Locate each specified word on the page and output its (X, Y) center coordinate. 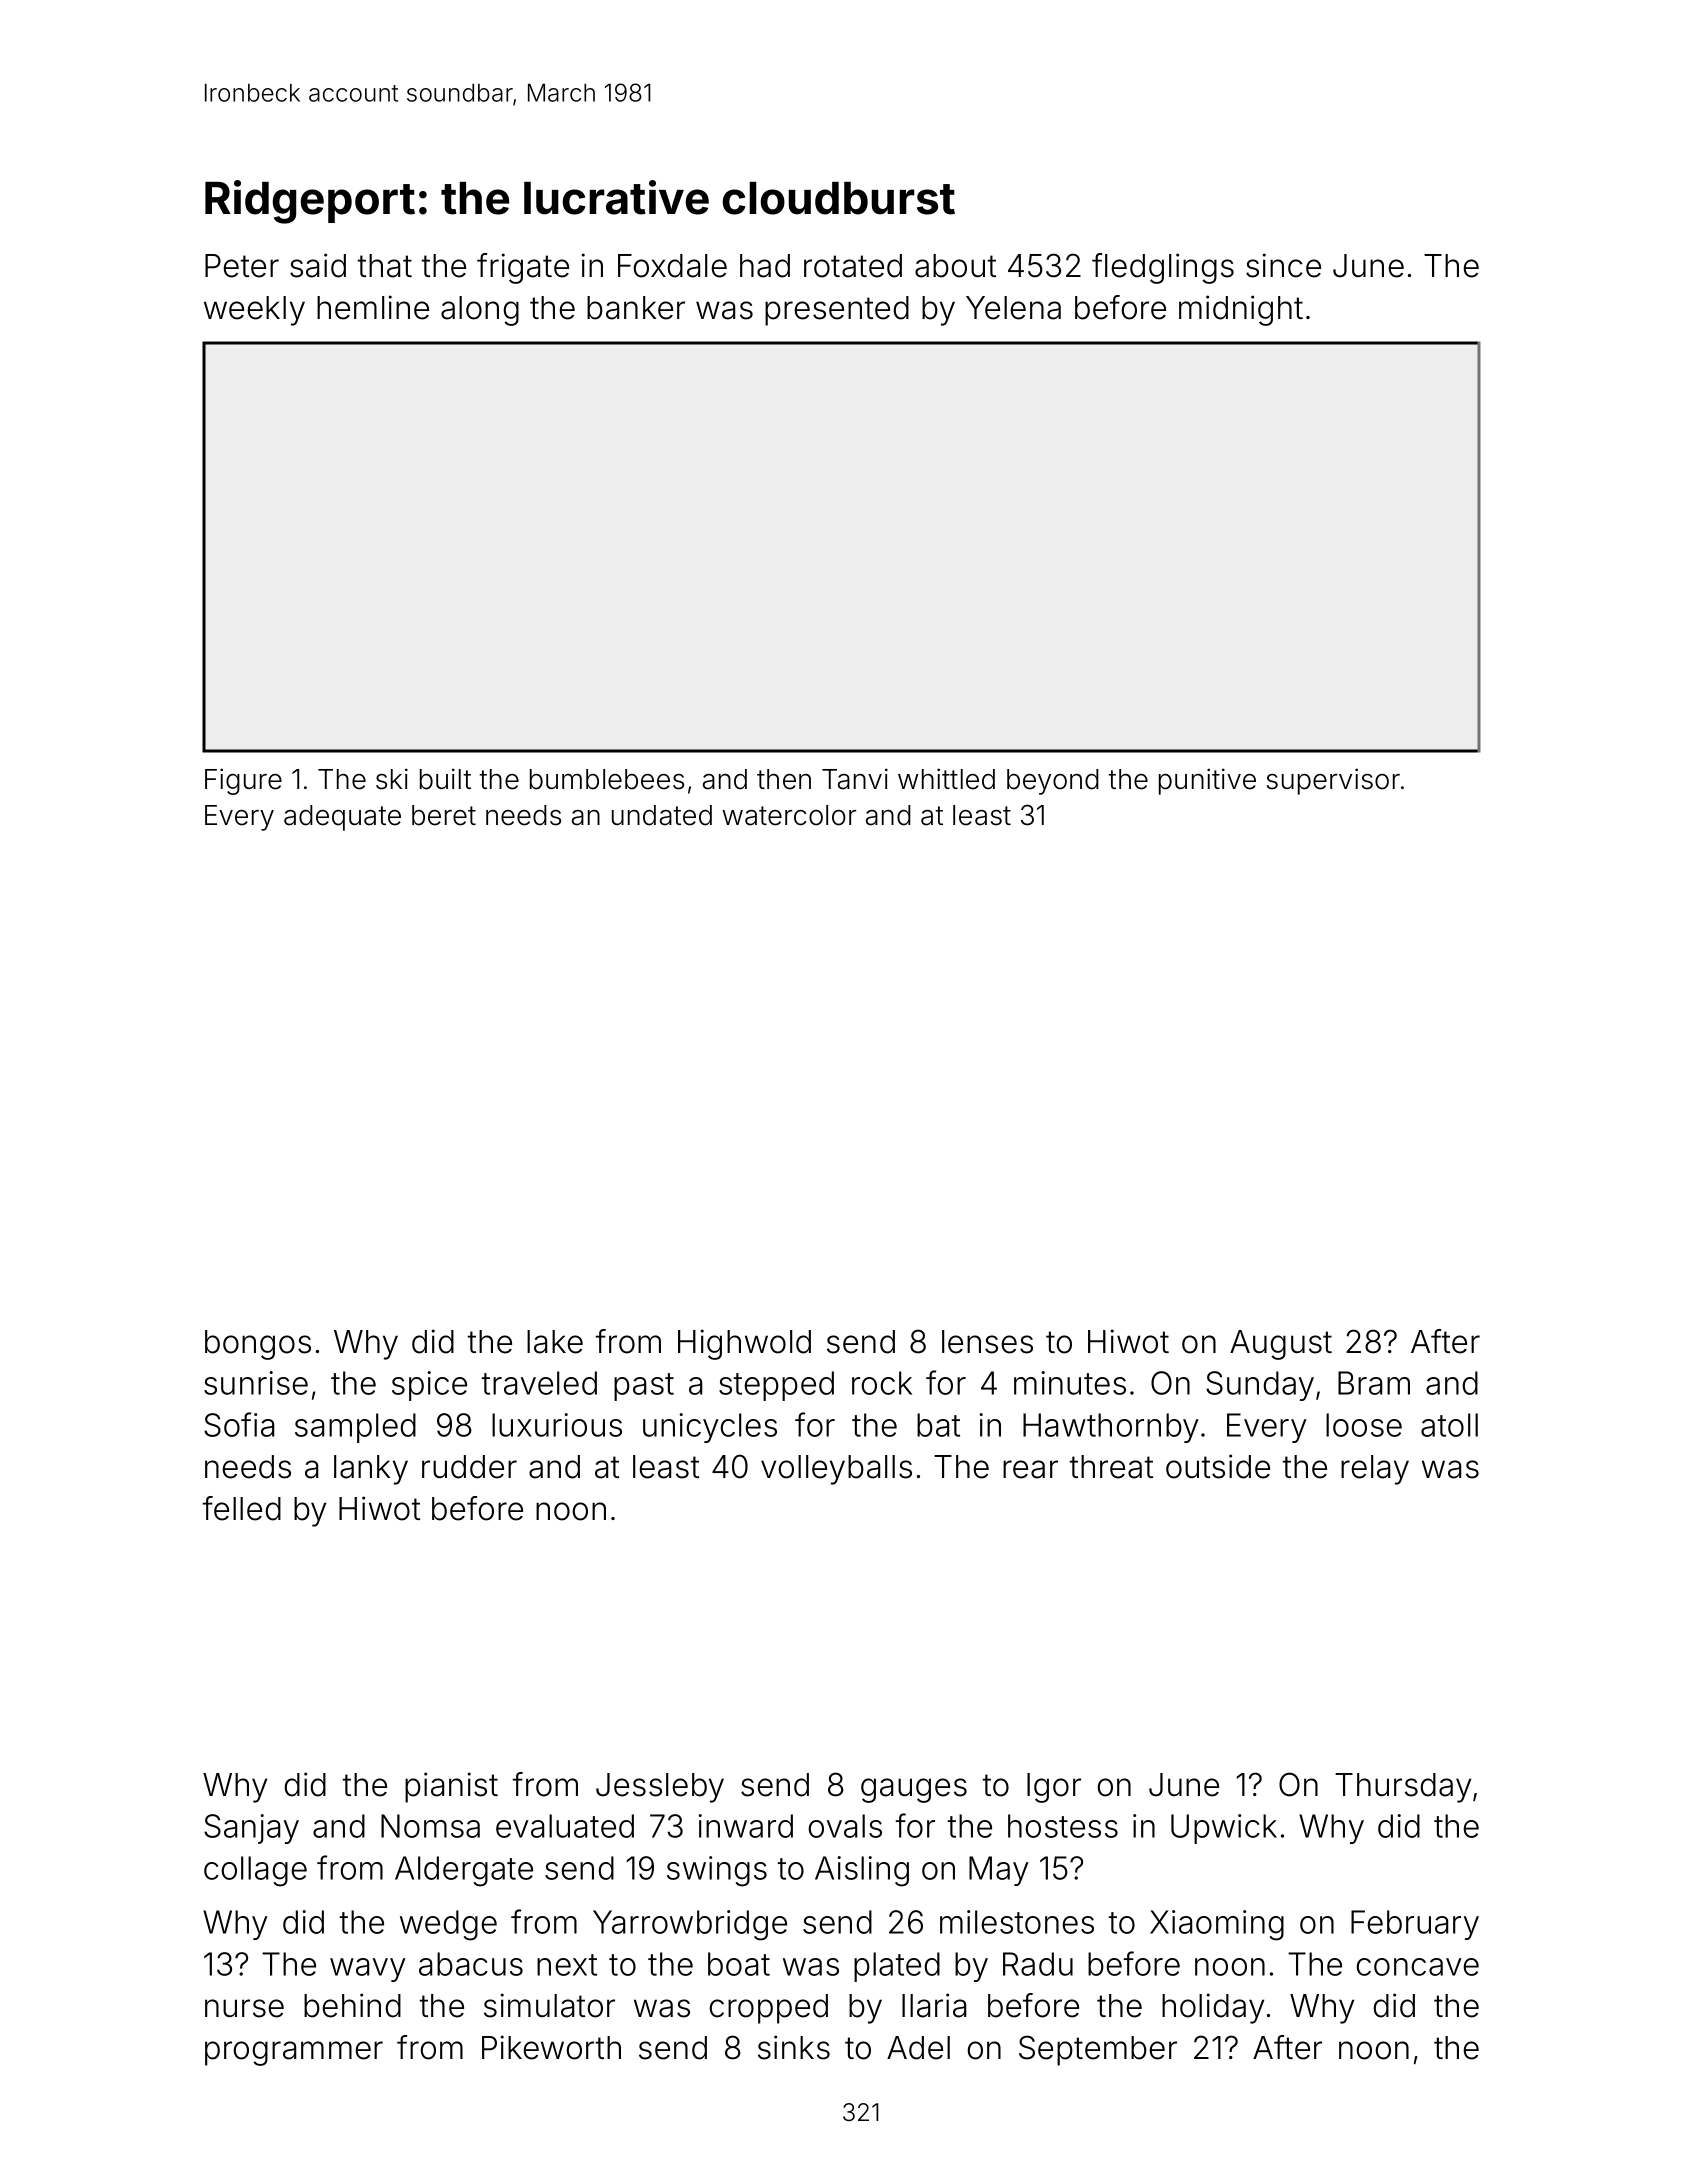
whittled (946, 779)
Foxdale (672, 266)
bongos (258, 1345)
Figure (243, 781)
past (644, 1387)
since (1283, 265)
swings (717, 1871)
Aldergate (464, 1871)
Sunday (1260, 1386)
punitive (1207, 781)
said (318, 265)
